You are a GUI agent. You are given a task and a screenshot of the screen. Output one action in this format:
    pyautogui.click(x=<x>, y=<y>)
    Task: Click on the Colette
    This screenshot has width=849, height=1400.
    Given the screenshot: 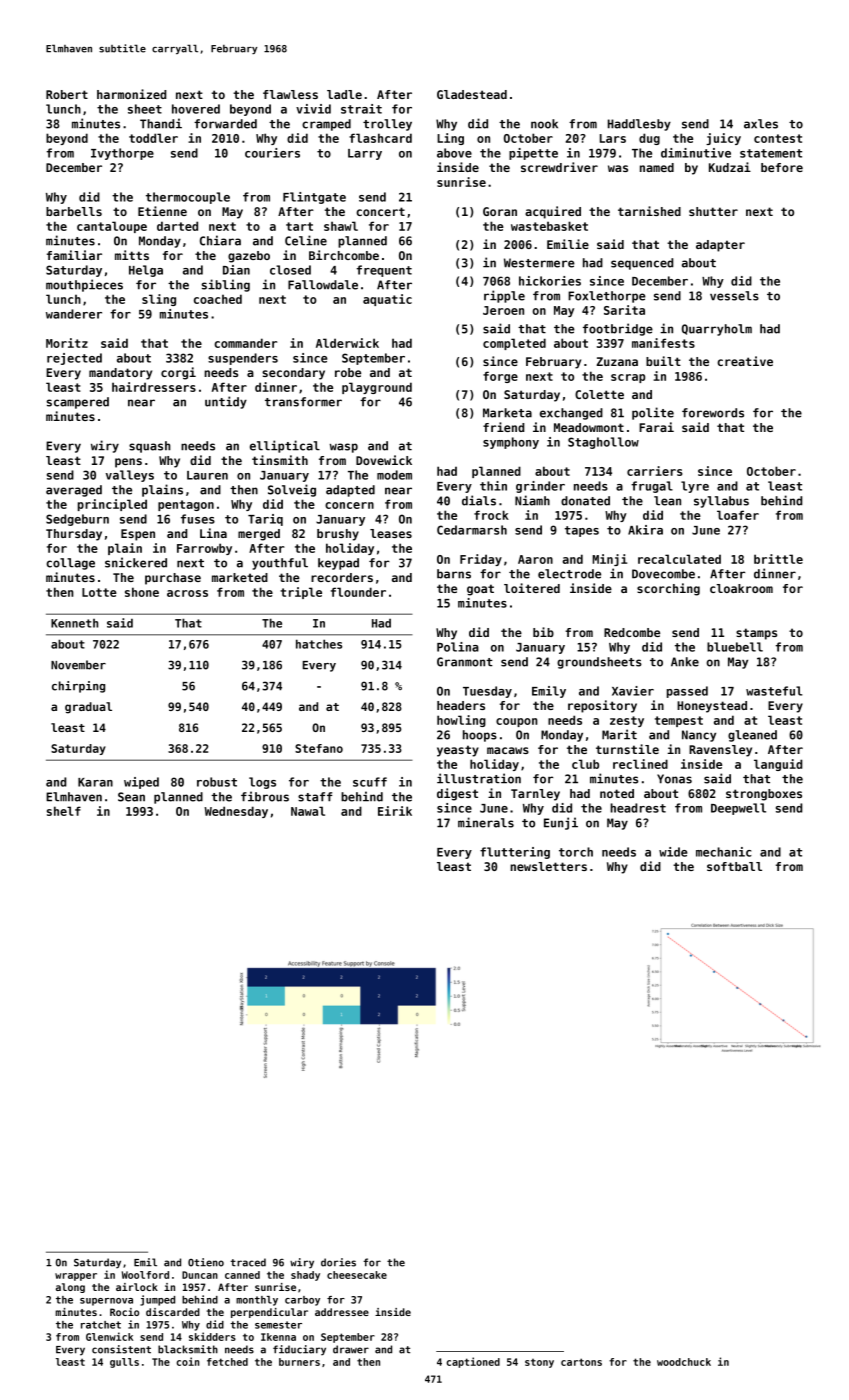 What is the action you would take?
    pyautogui.click(x=599, y=394)
